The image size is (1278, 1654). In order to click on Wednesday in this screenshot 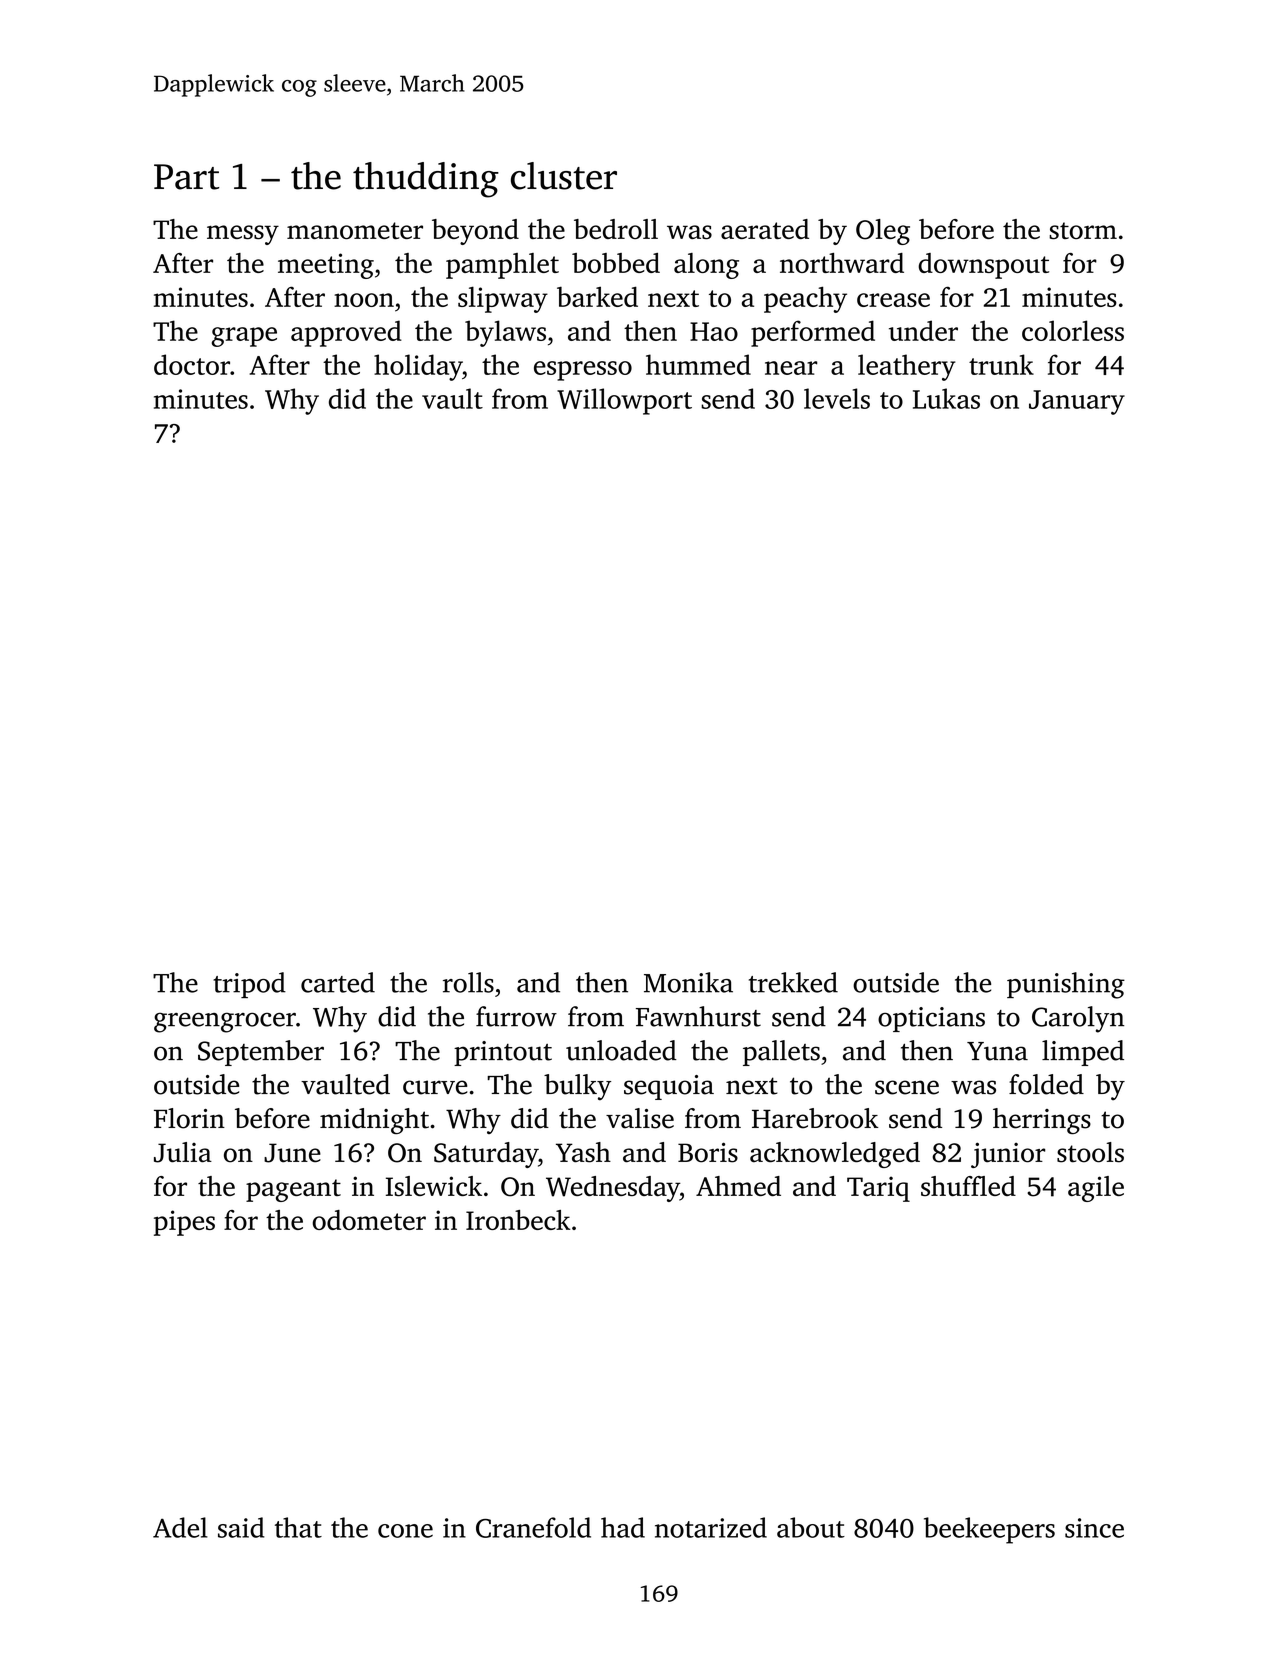, I will do `click(613, 1189)`.
